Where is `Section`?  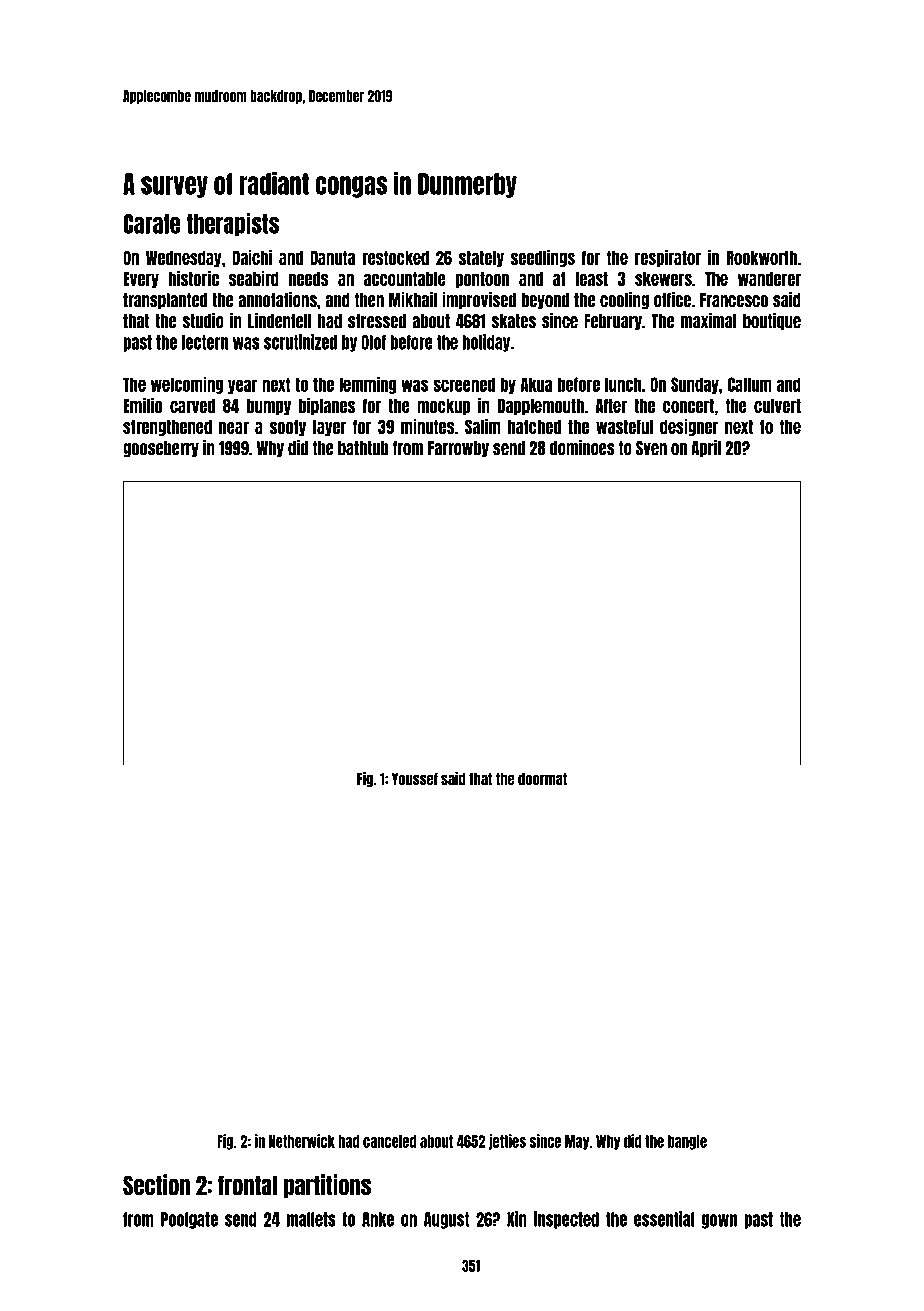 Section is located at coordinates (156, 1185).
